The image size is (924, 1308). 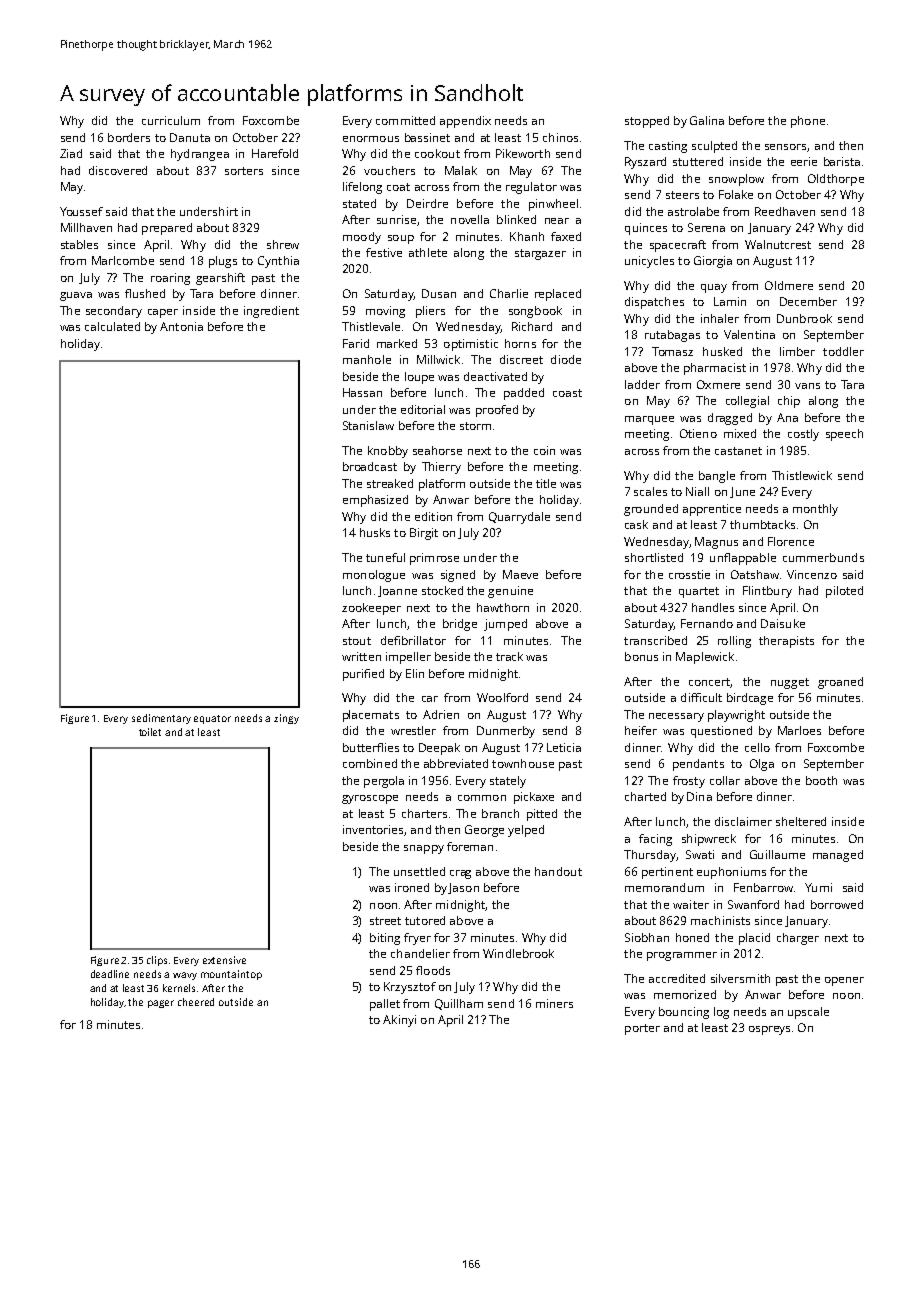 What do you see at coordinates (742, 492) in the page?
I see `June` at bounding box center [742, 492].
